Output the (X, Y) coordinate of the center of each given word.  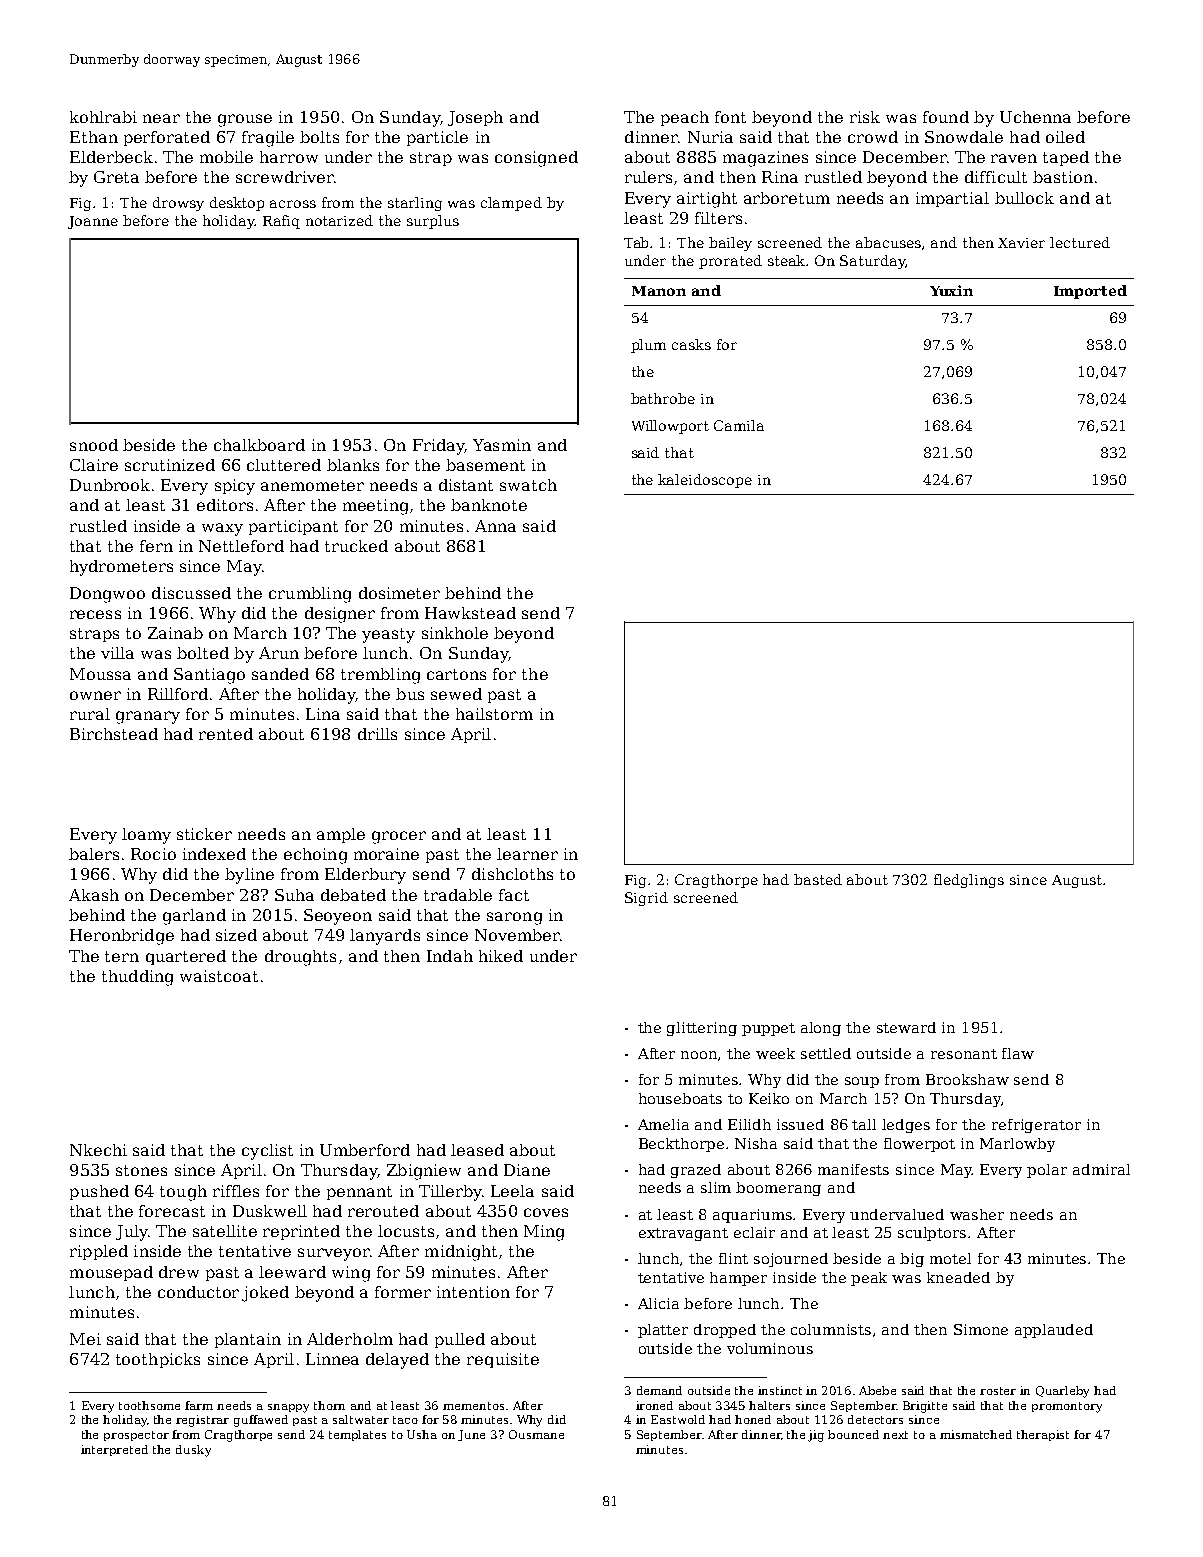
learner (527, 854)
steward (906, 1027)
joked (265, 1294)
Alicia (658, 1303)
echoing (315, 856)
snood (94, 445)
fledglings (969, 881)
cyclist (267, 1152)
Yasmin (502, 445)
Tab (637, 242)
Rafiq (281, 222)
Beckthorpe (681, 1145)
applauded (1054, 1331)
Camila (739, 425)
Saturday (872, 262)
